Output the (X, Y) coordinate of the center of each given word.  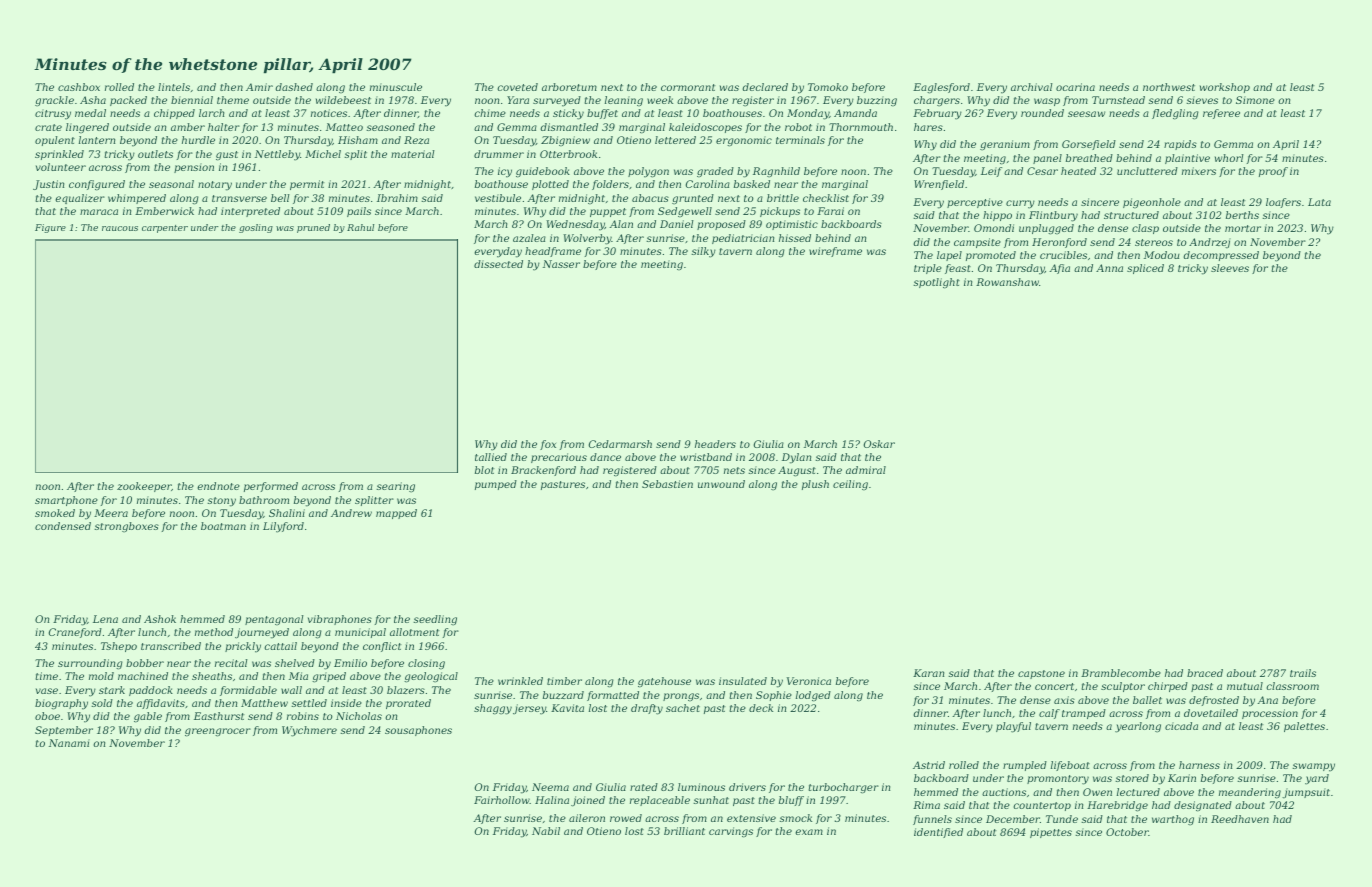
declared (765, 87)
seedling (435, 620)
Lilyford (283, 527)
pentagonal (274, 620)
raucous (120, 228)
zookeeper (144, 487)
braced (1205, 673)
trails (1303, 673)
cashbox (79, 87)
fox (548, 445)
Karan (928, 673)
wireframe (835, 252)
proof (1273, 172)
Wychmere (309, 731)
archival (1032, 87)
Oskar (879, 444)
